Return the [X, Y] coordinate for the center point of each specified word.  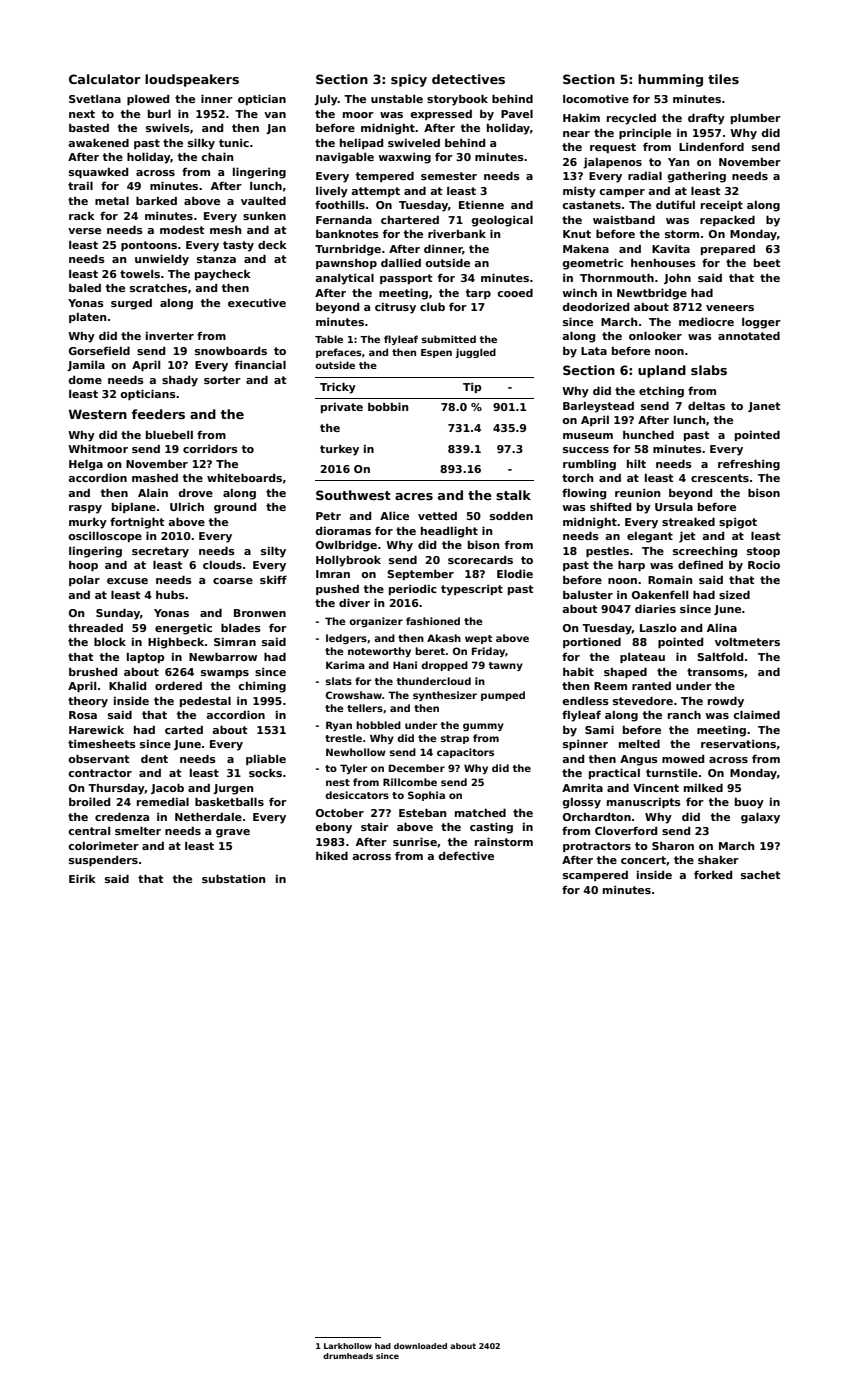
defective [466, 855]
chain [217, 156]
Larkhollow [348, 1346]
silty [273, 552]
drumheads [348, 1356]
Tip [472, 388]
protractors [597, 847]
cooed [515, 292]
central [89, 831]
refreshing [749, 465]
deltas [706, 406]
